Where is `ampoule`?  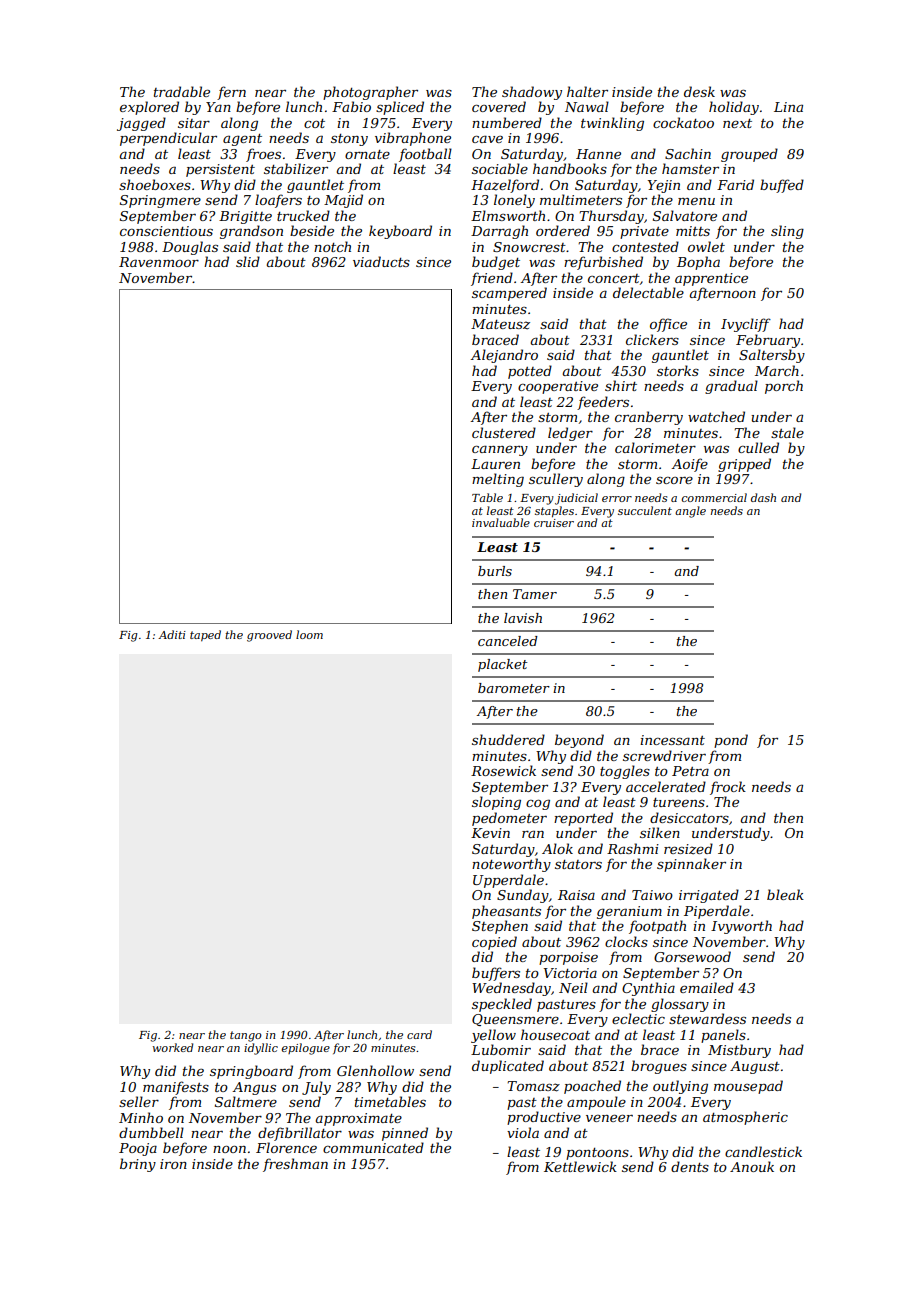
ampoule is located at coordinates (596, 1103).
